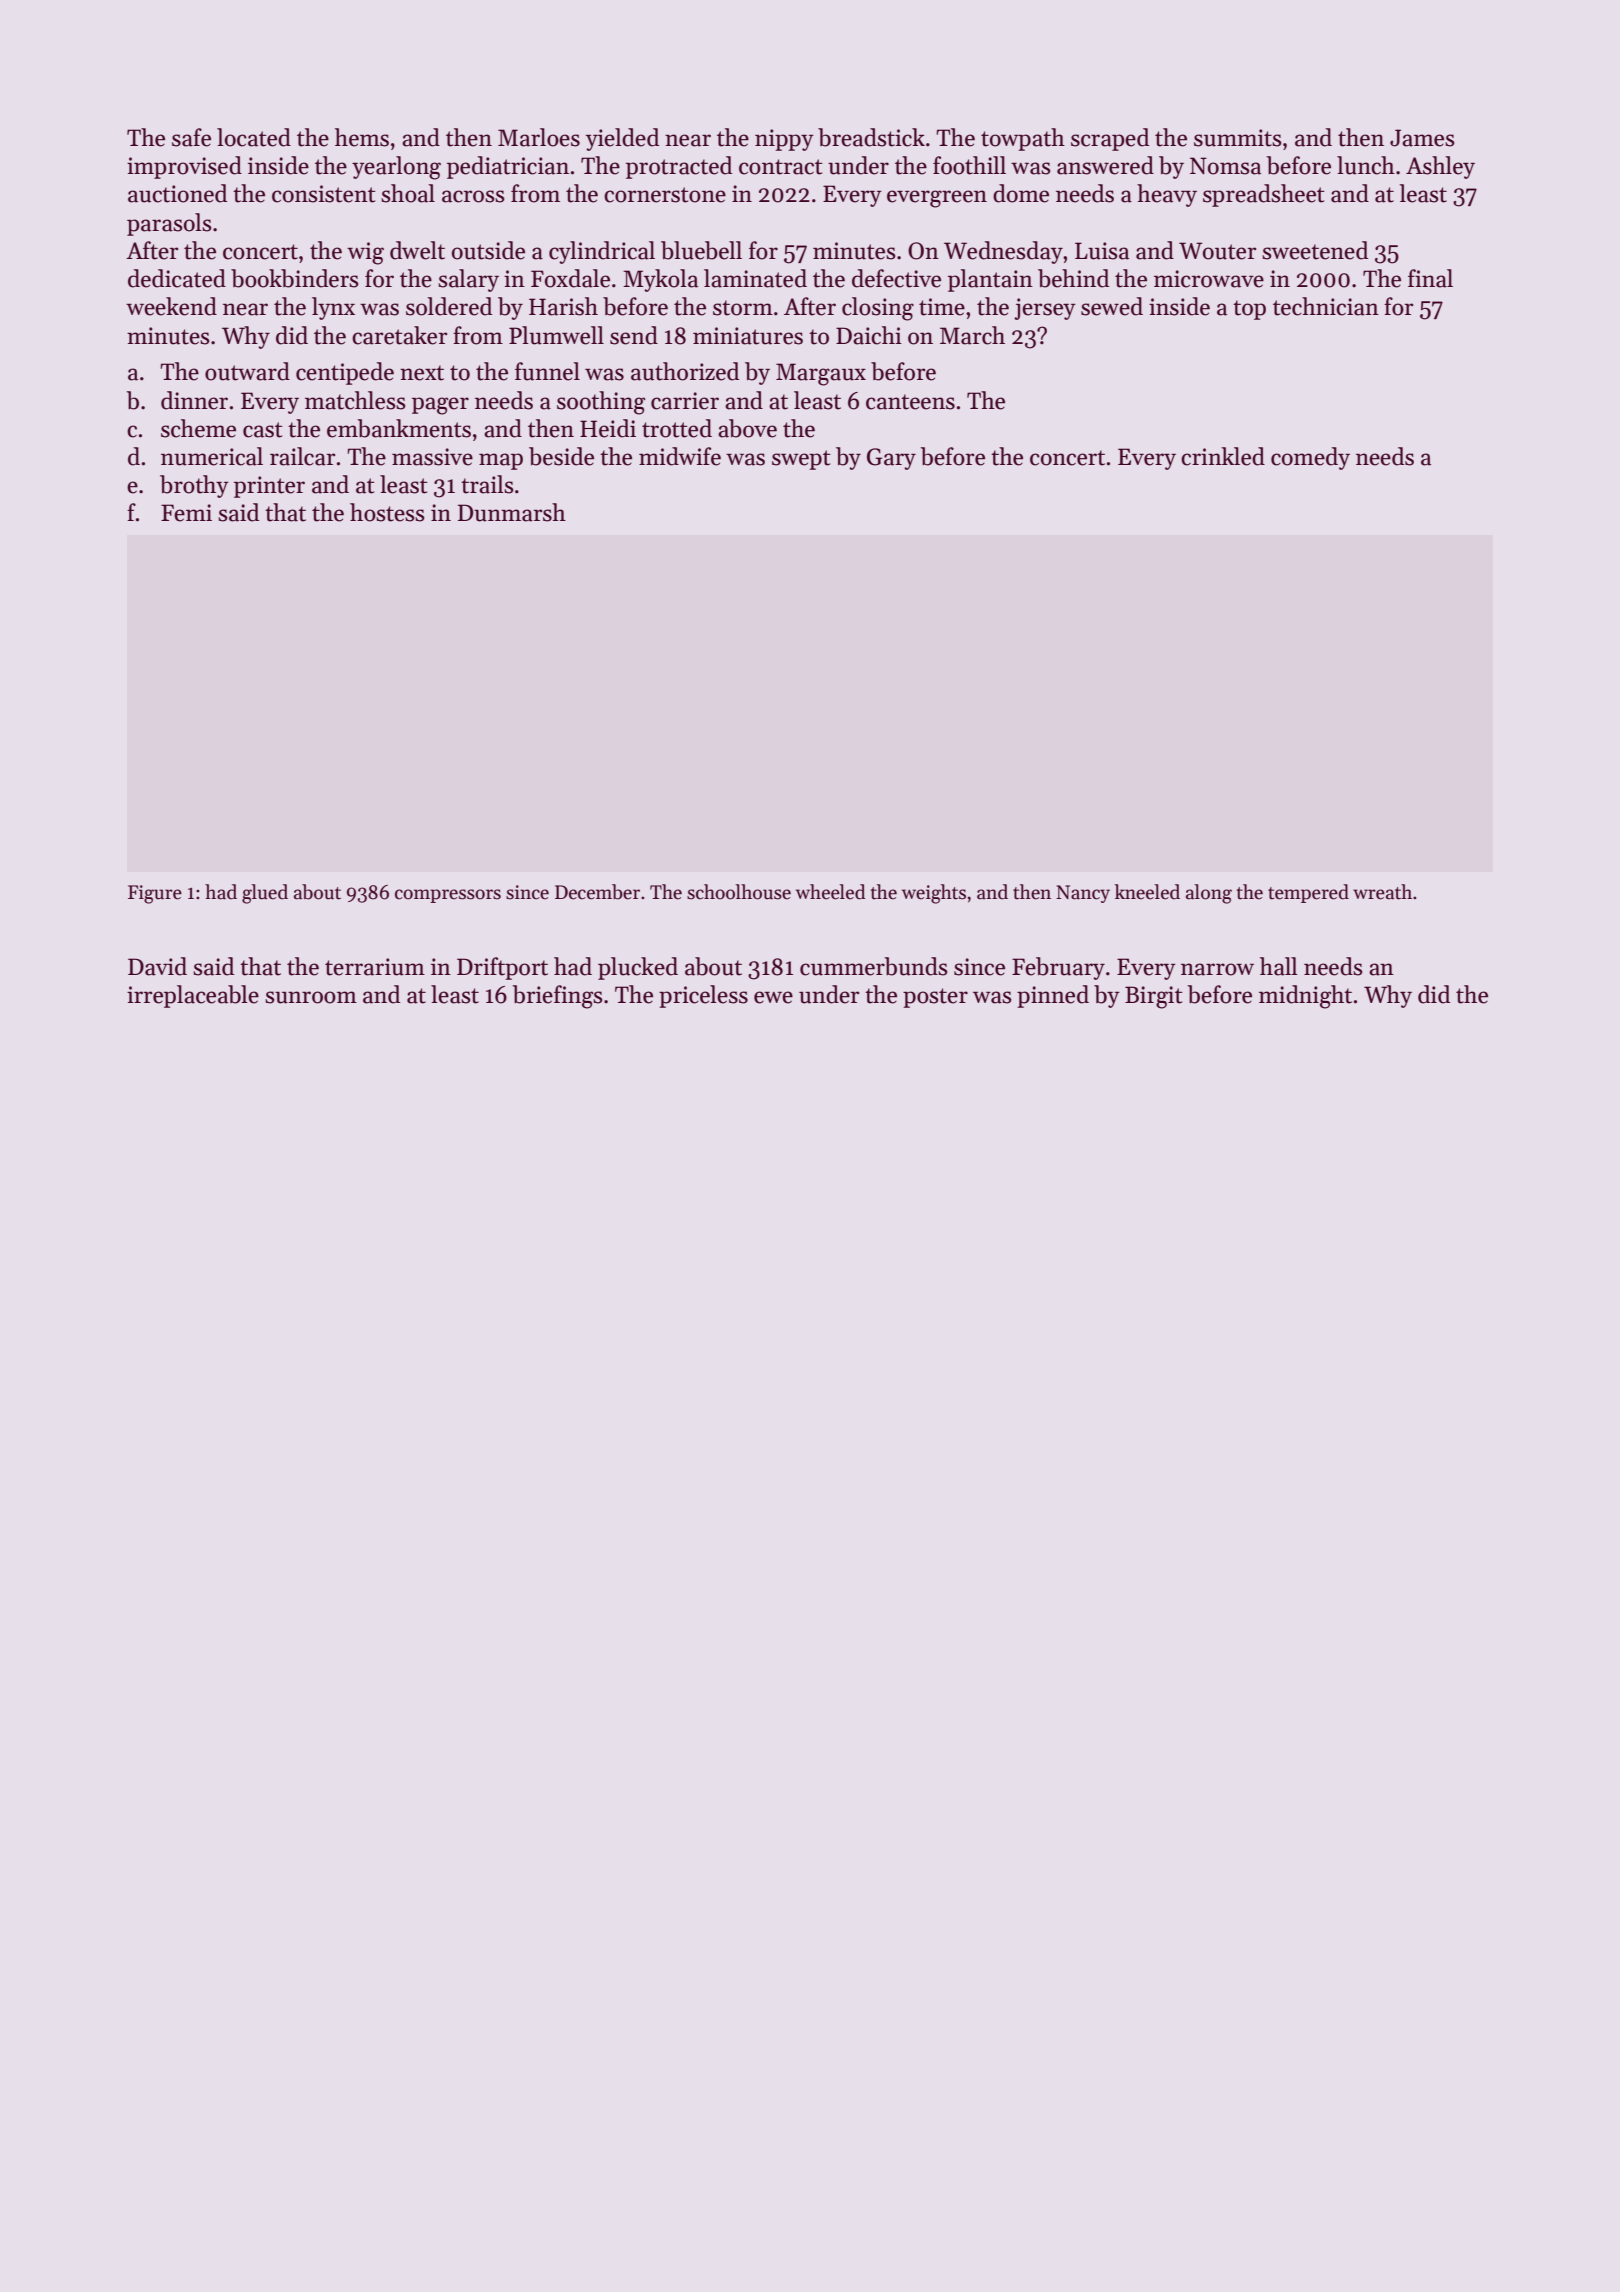 Image resolution: width=1620 pixels, height=2292 pixels. What do you see at coordinates (601, 403) in the document?
I see `soothing` at bounding box center [601, 403].
